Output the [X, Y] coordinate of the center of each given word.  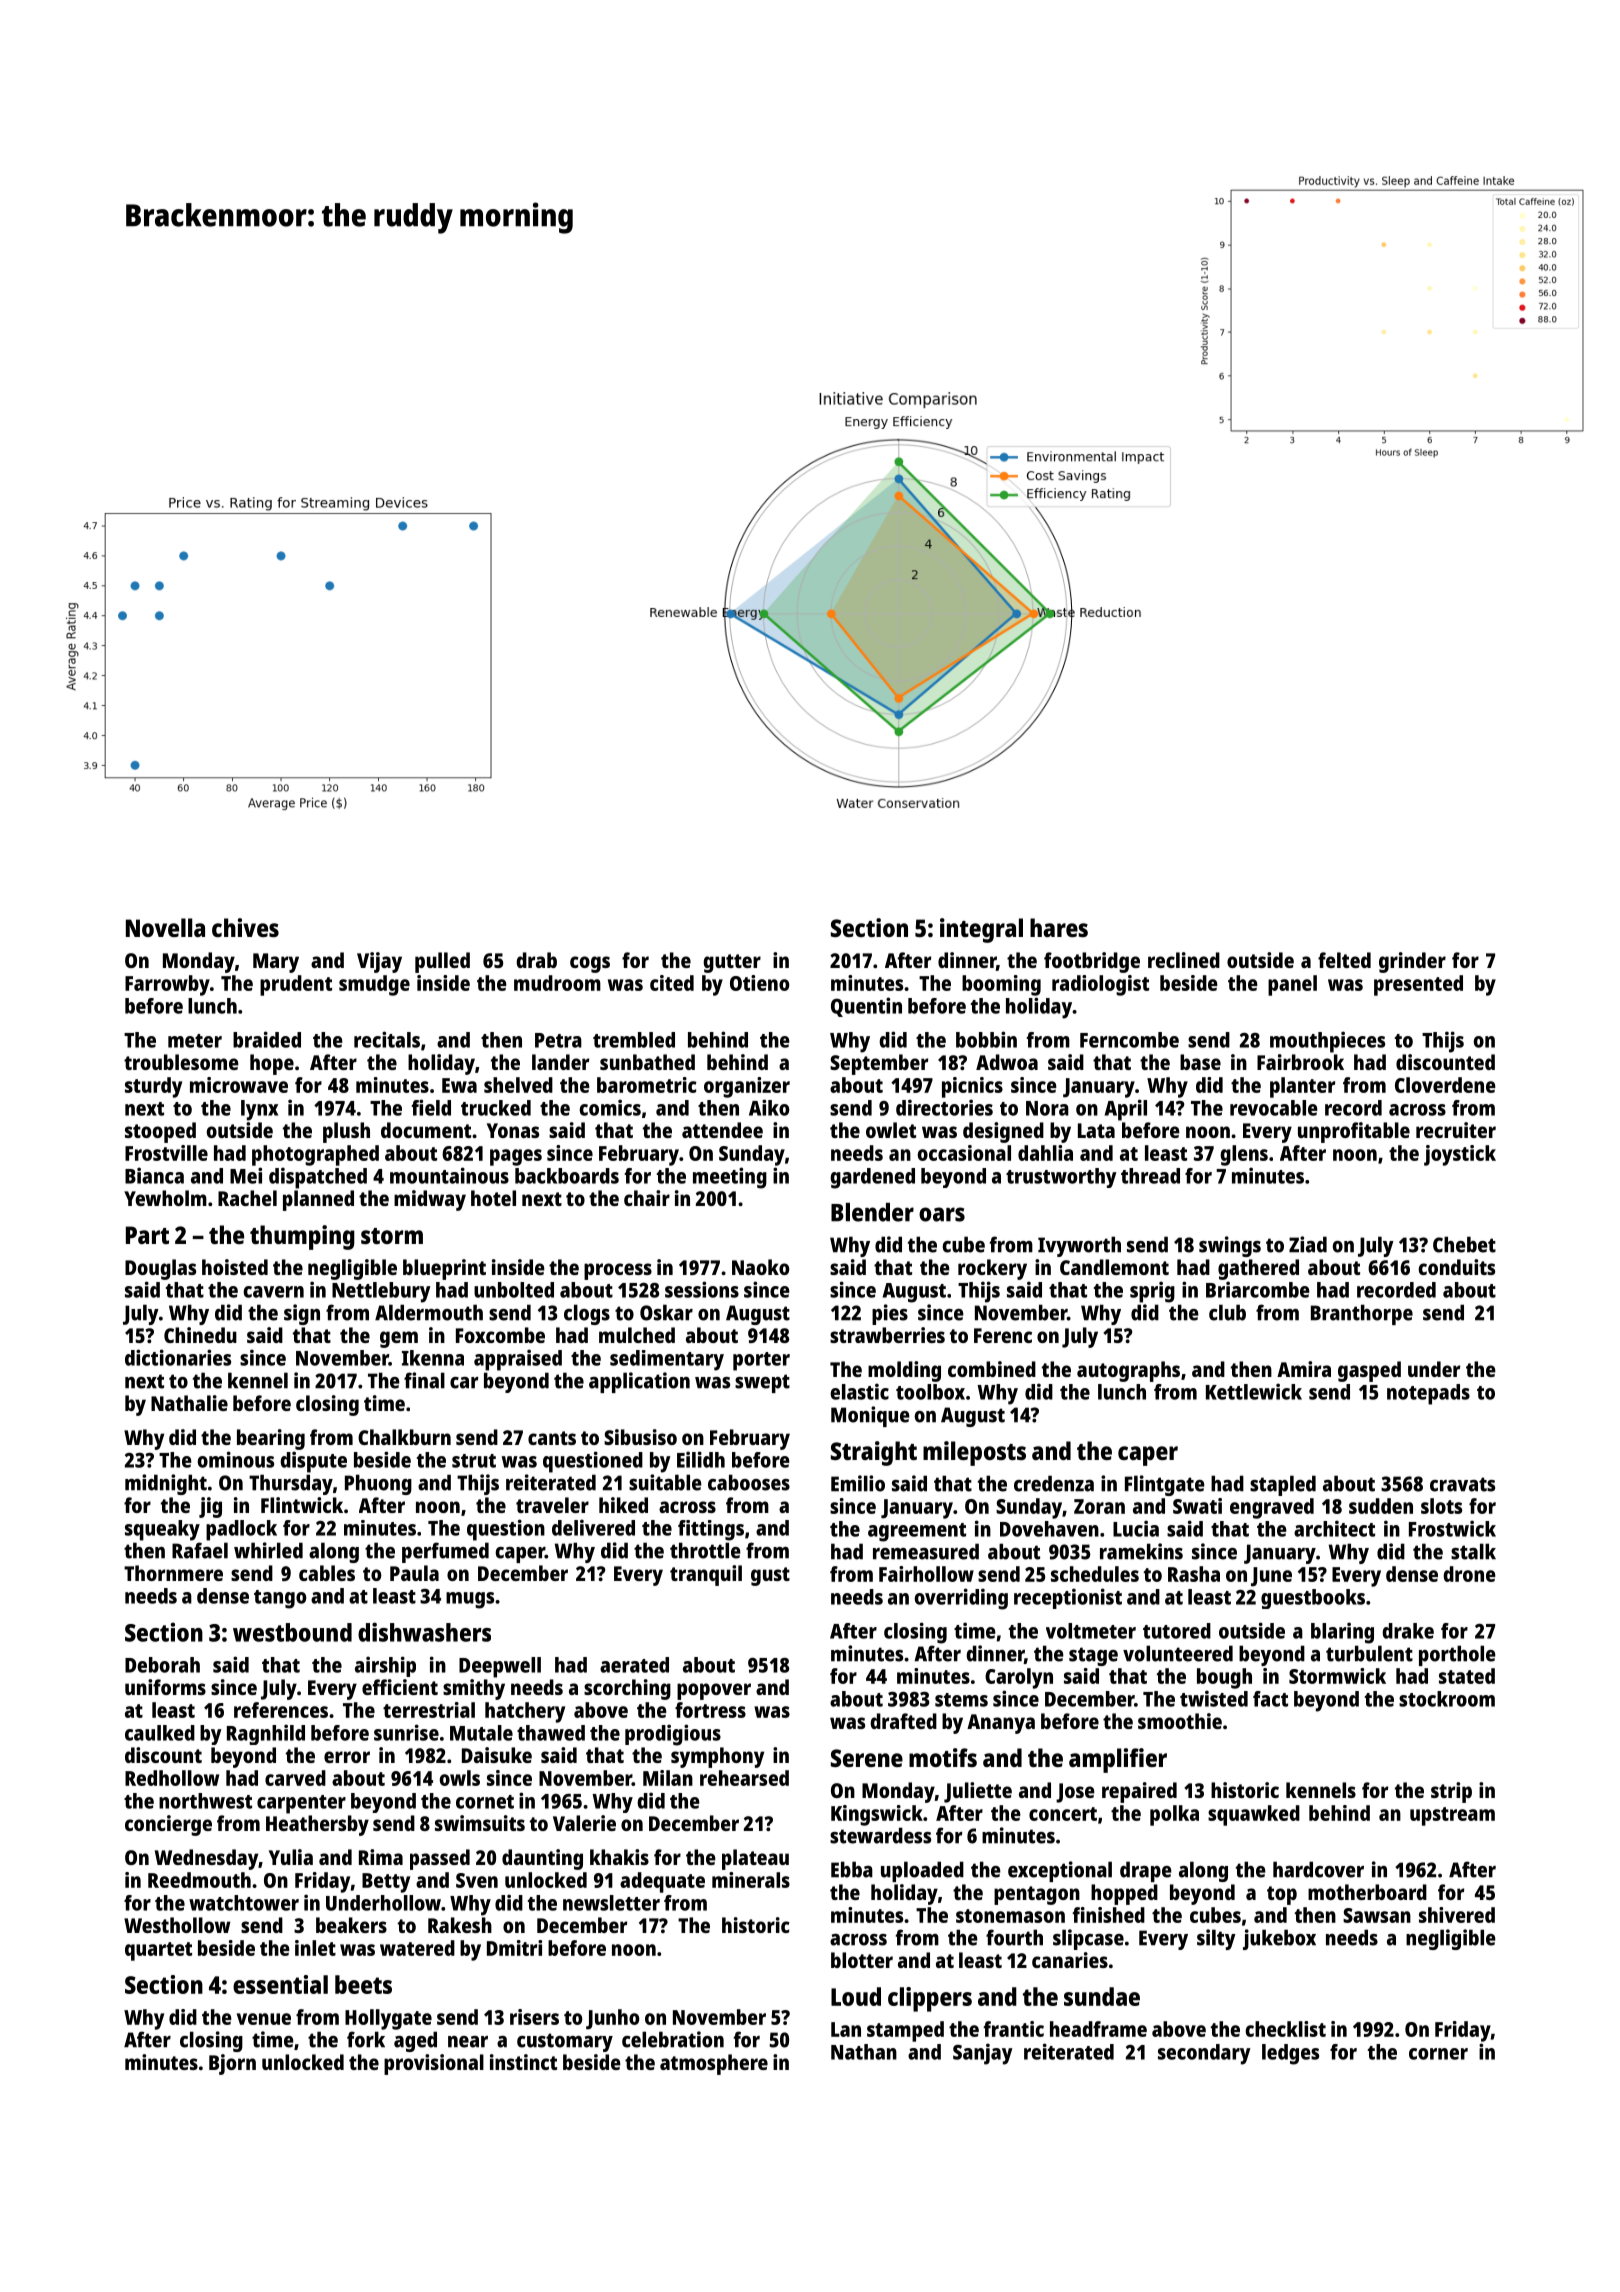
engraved [1272, 1508]
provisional [434, 2064]
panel [1292, 985]
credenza [1054, 1483]
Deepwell [500, 1667]
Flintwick [302, 1505]
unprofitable [1354, 1132]
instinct [523, 2062]
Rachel [247, 1198]
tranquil [706, 1575]
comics [610, 1107]
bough [1224, 1678]
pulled [442, 962]
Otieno [759, 983]
